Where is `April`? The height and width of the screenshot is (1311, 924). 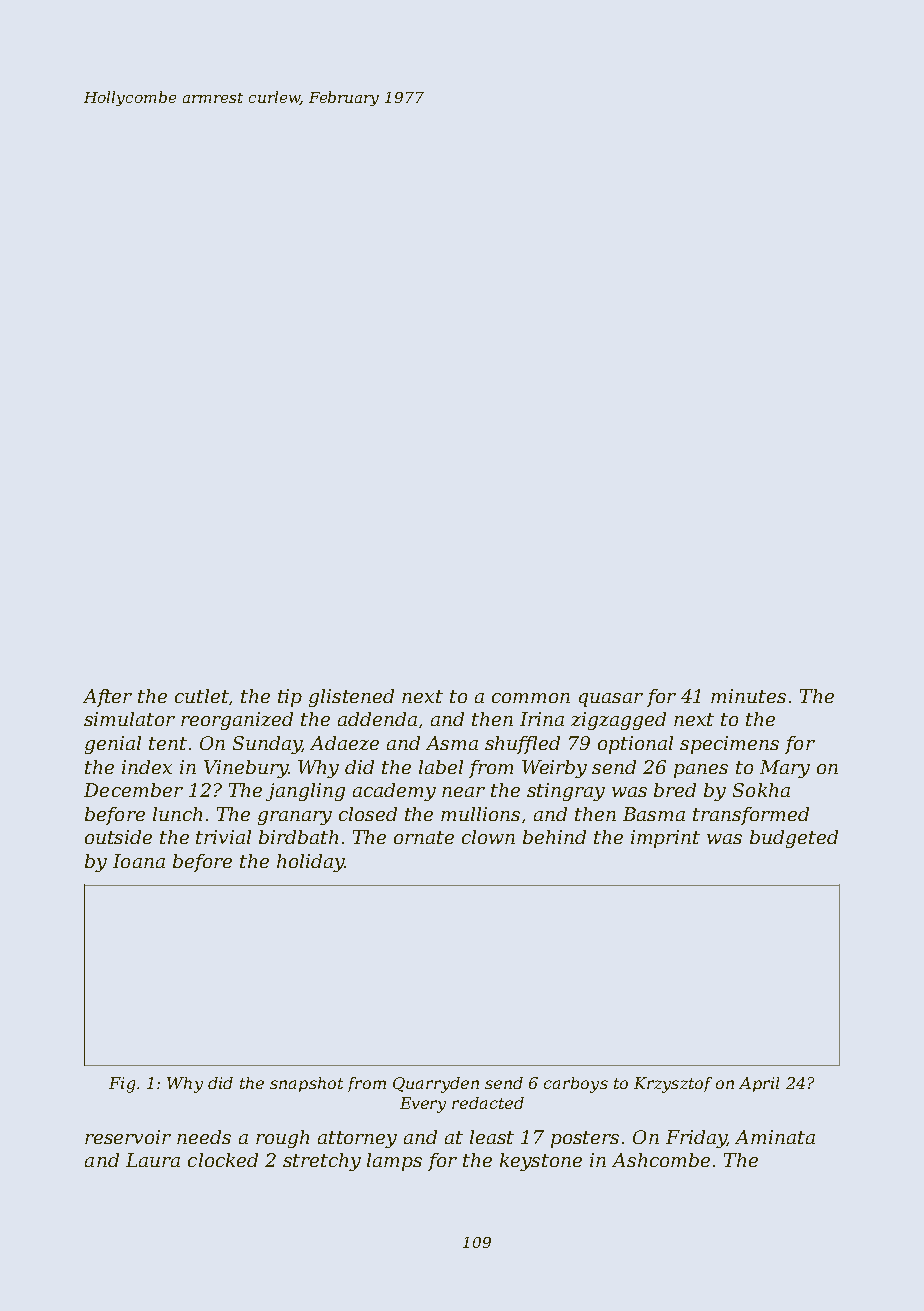 April is located at coordinates (759, 1084).
